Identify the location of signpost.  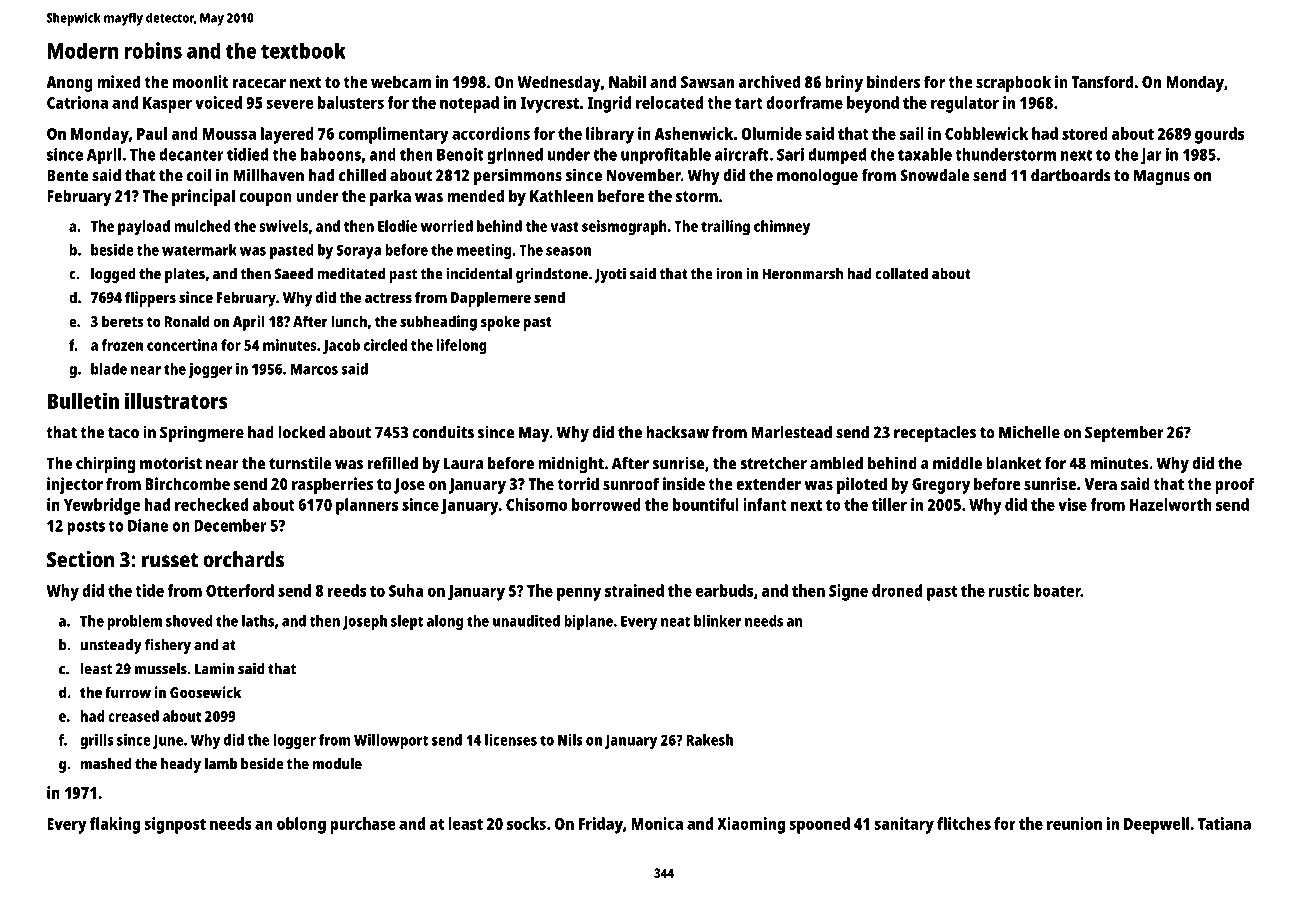
(175, 825).
